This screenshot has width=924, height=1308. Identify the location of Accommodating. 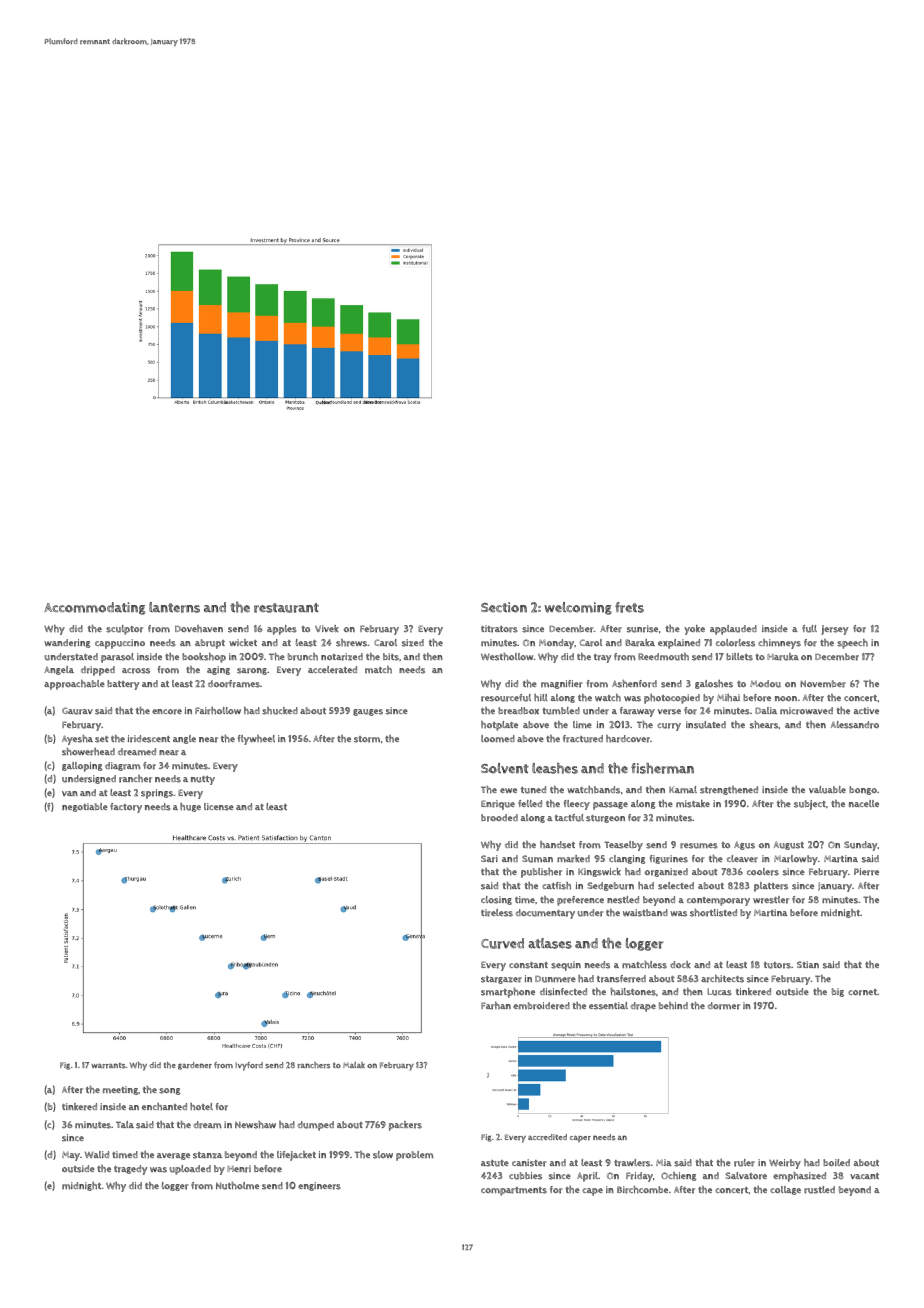
(94, 608).
